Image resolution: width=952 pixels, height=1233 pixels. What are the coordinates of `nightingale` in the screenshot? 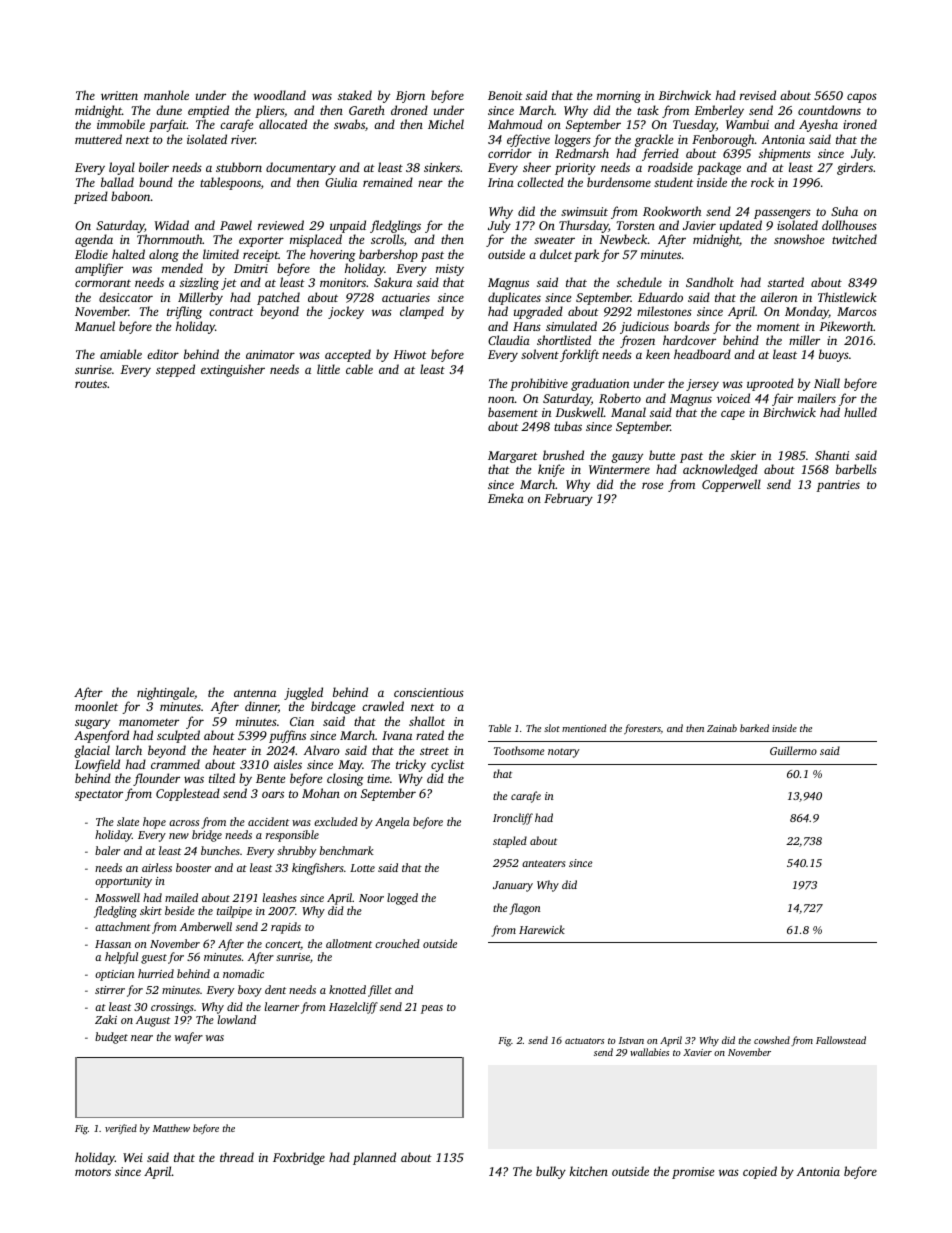 It's located at (166, 693).
